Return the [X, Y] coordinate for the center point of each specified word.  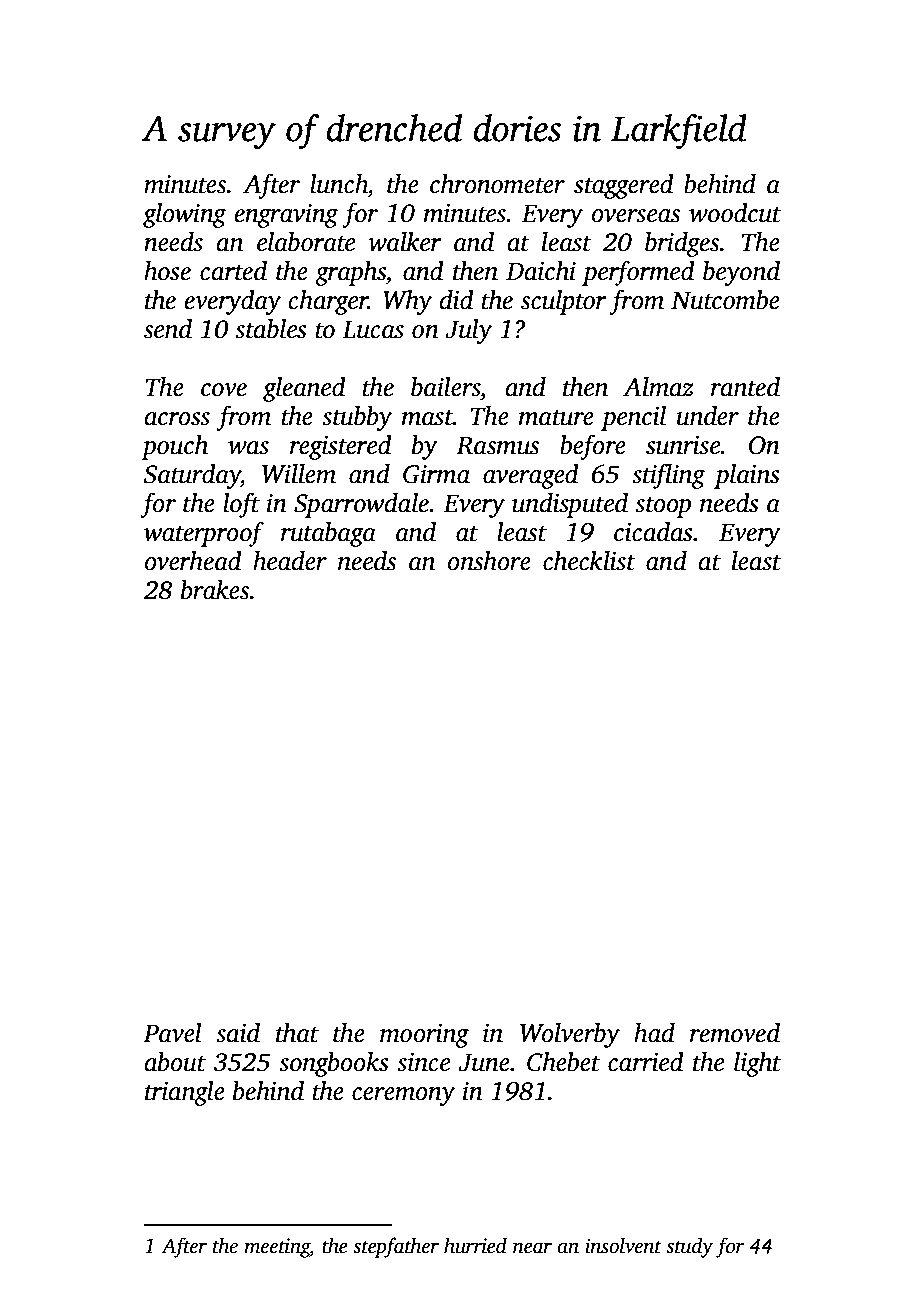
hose [167, 271]
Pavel [172, 1033]
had [654, 1033]
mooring [424, 1036]
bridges [682, 244]
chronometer [497, 184]
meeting [277, 1248]
